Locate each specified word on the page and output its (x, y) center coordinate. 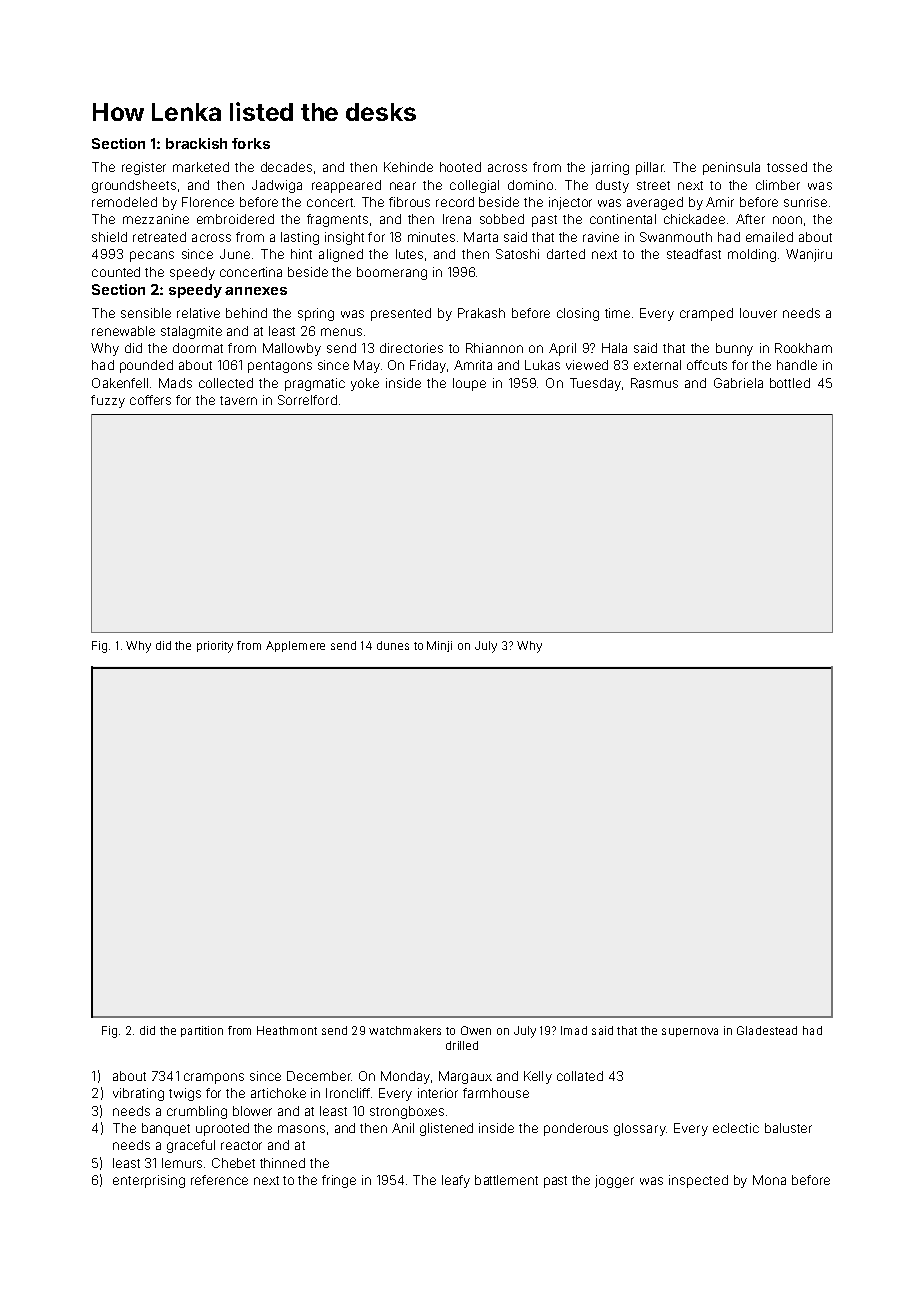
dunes (393, 645)
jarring (610, 168)
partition (202, 1031)
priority (215, 647)
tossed (787, 167)
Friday (428, 366)
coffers (150, 400)
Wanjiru (809, 255)
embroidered (235, 219)
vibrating (138, 1094)
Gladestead (767, 1030)
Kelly (538, 1077)
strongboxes (407, 1112)
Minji (439, 646)
